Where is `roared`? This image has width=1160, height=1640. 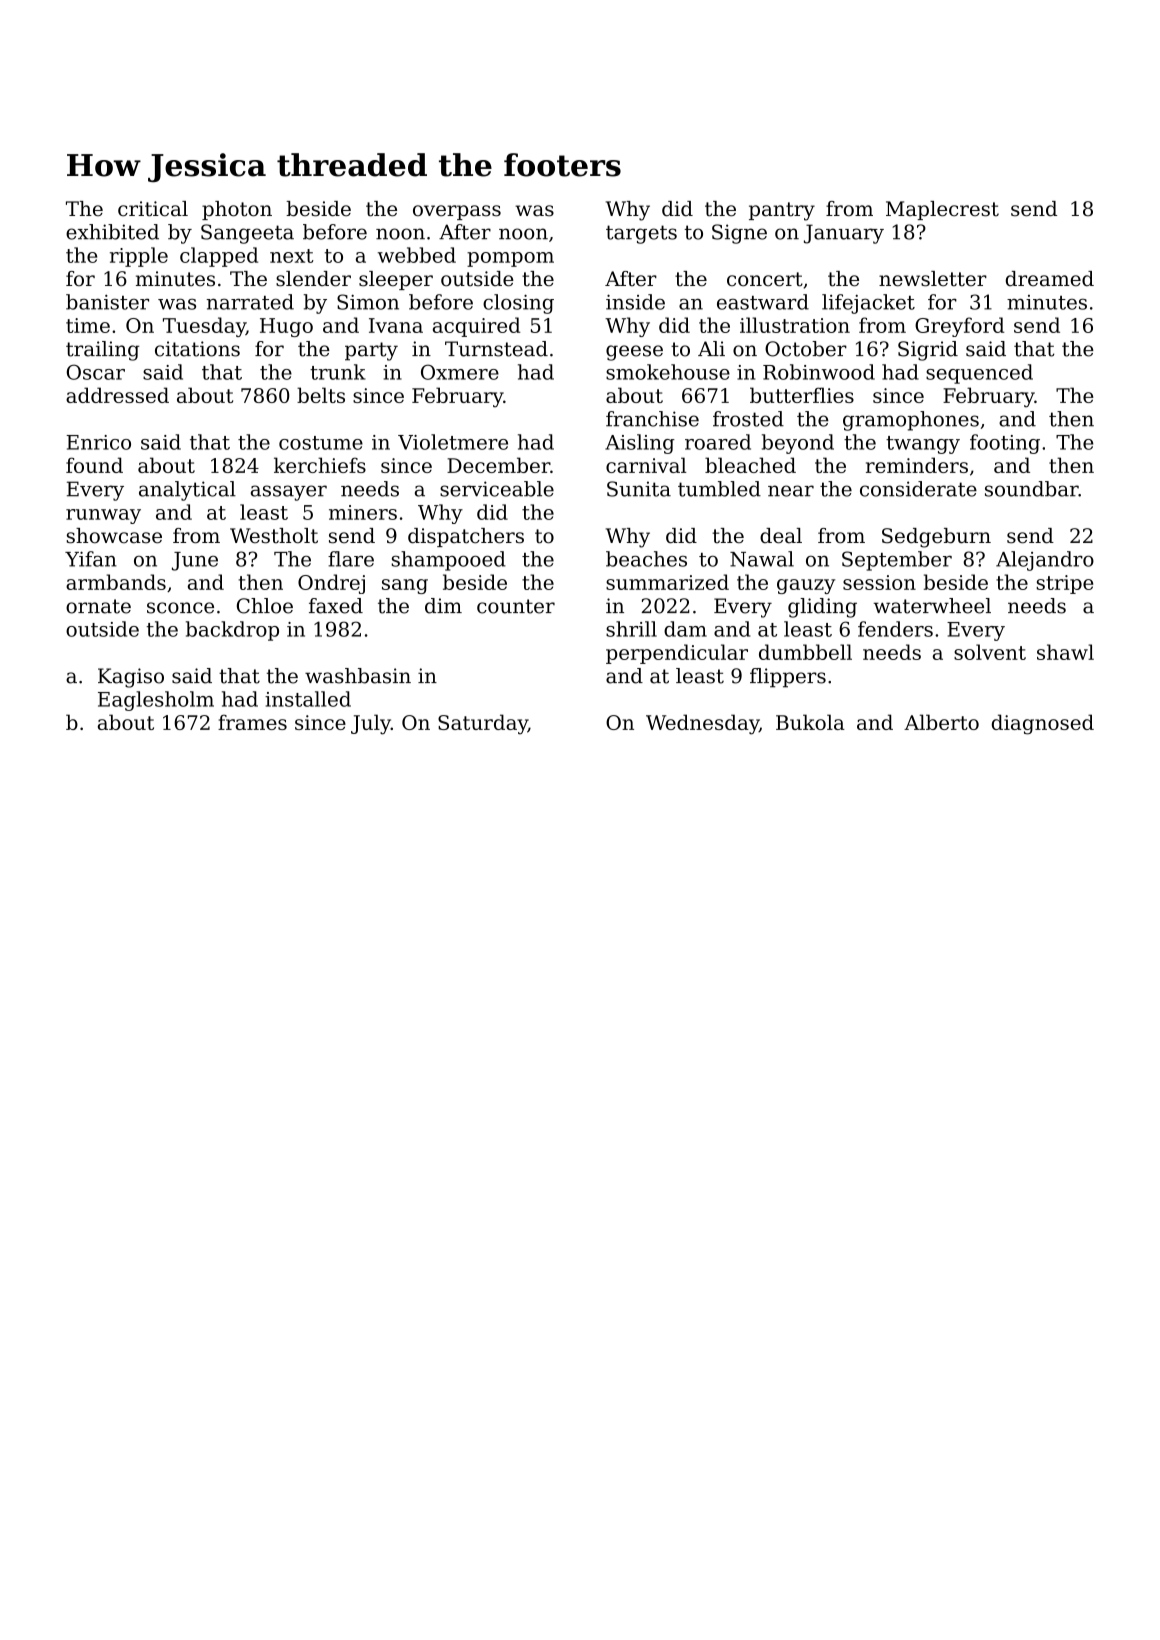 roared is located at coordinates (718, 442).
